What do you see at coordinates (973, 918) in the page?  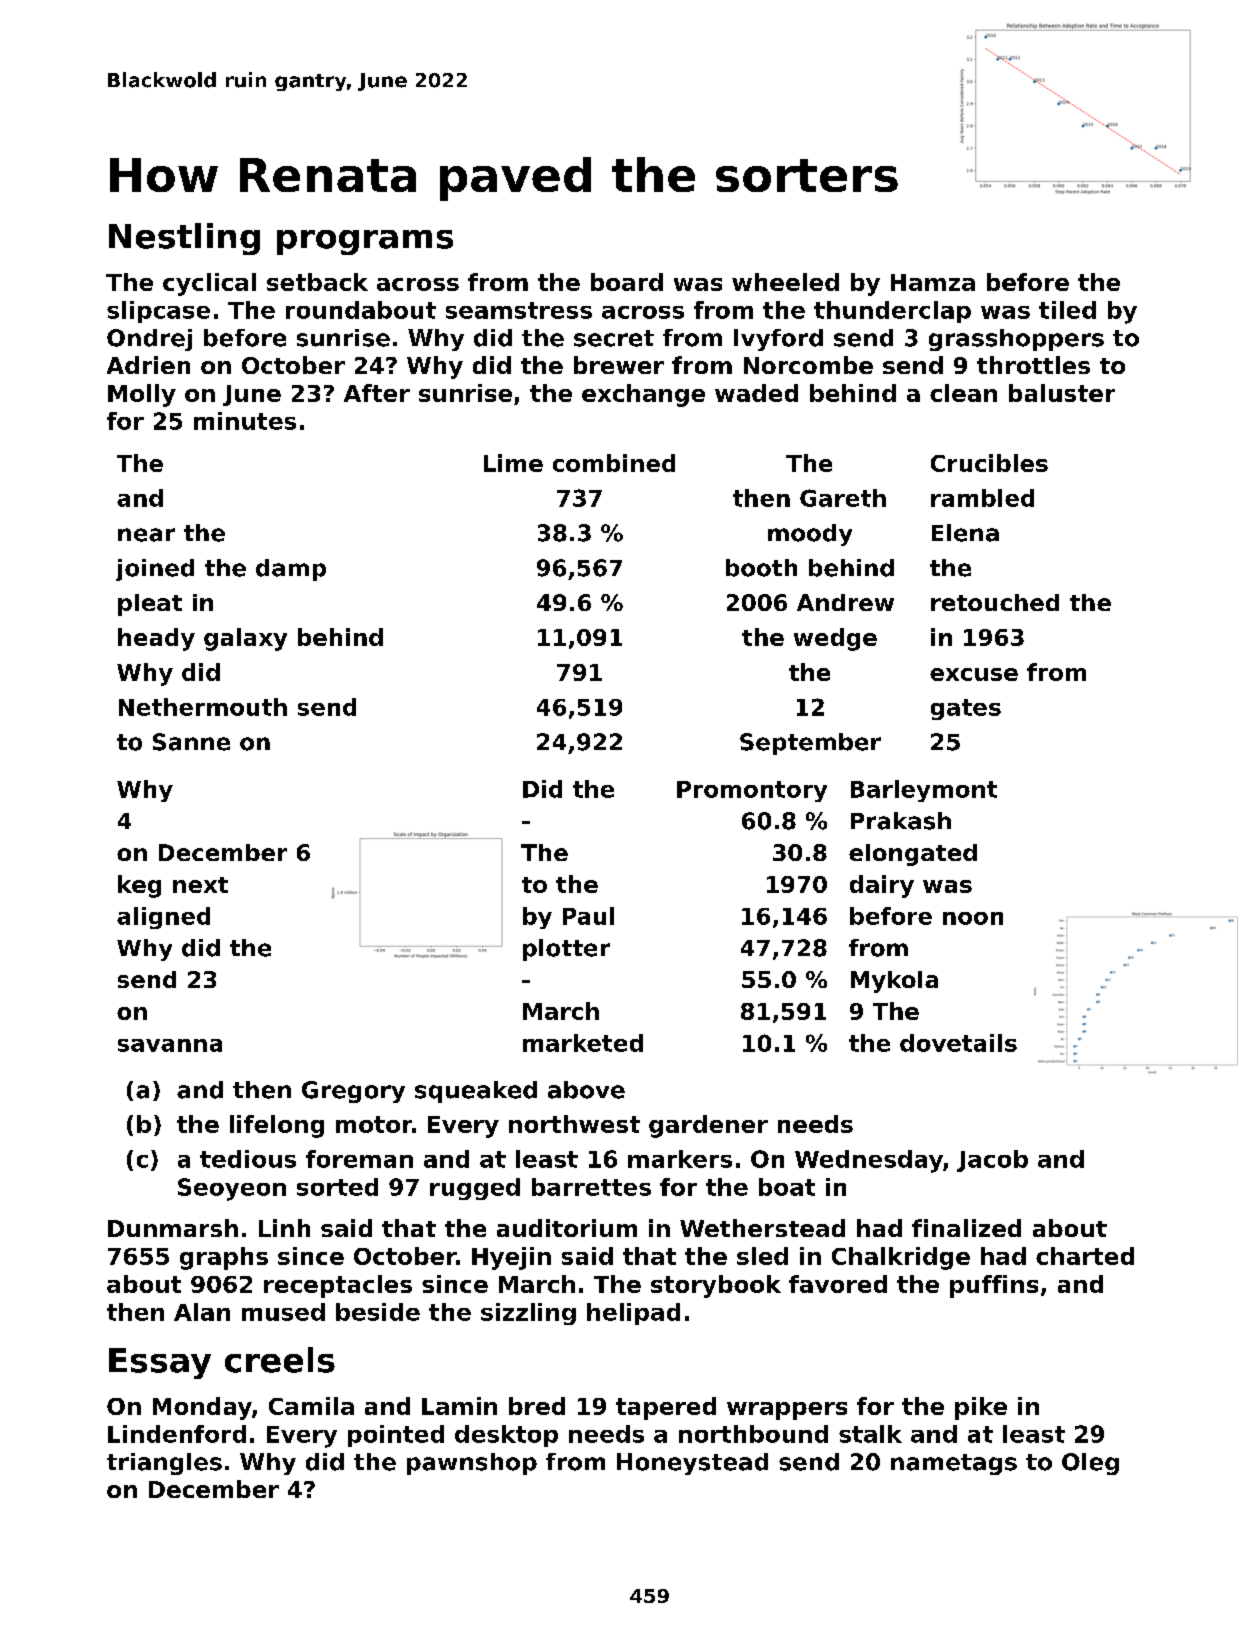 I see `noon` at bounding box center [973, 918].
